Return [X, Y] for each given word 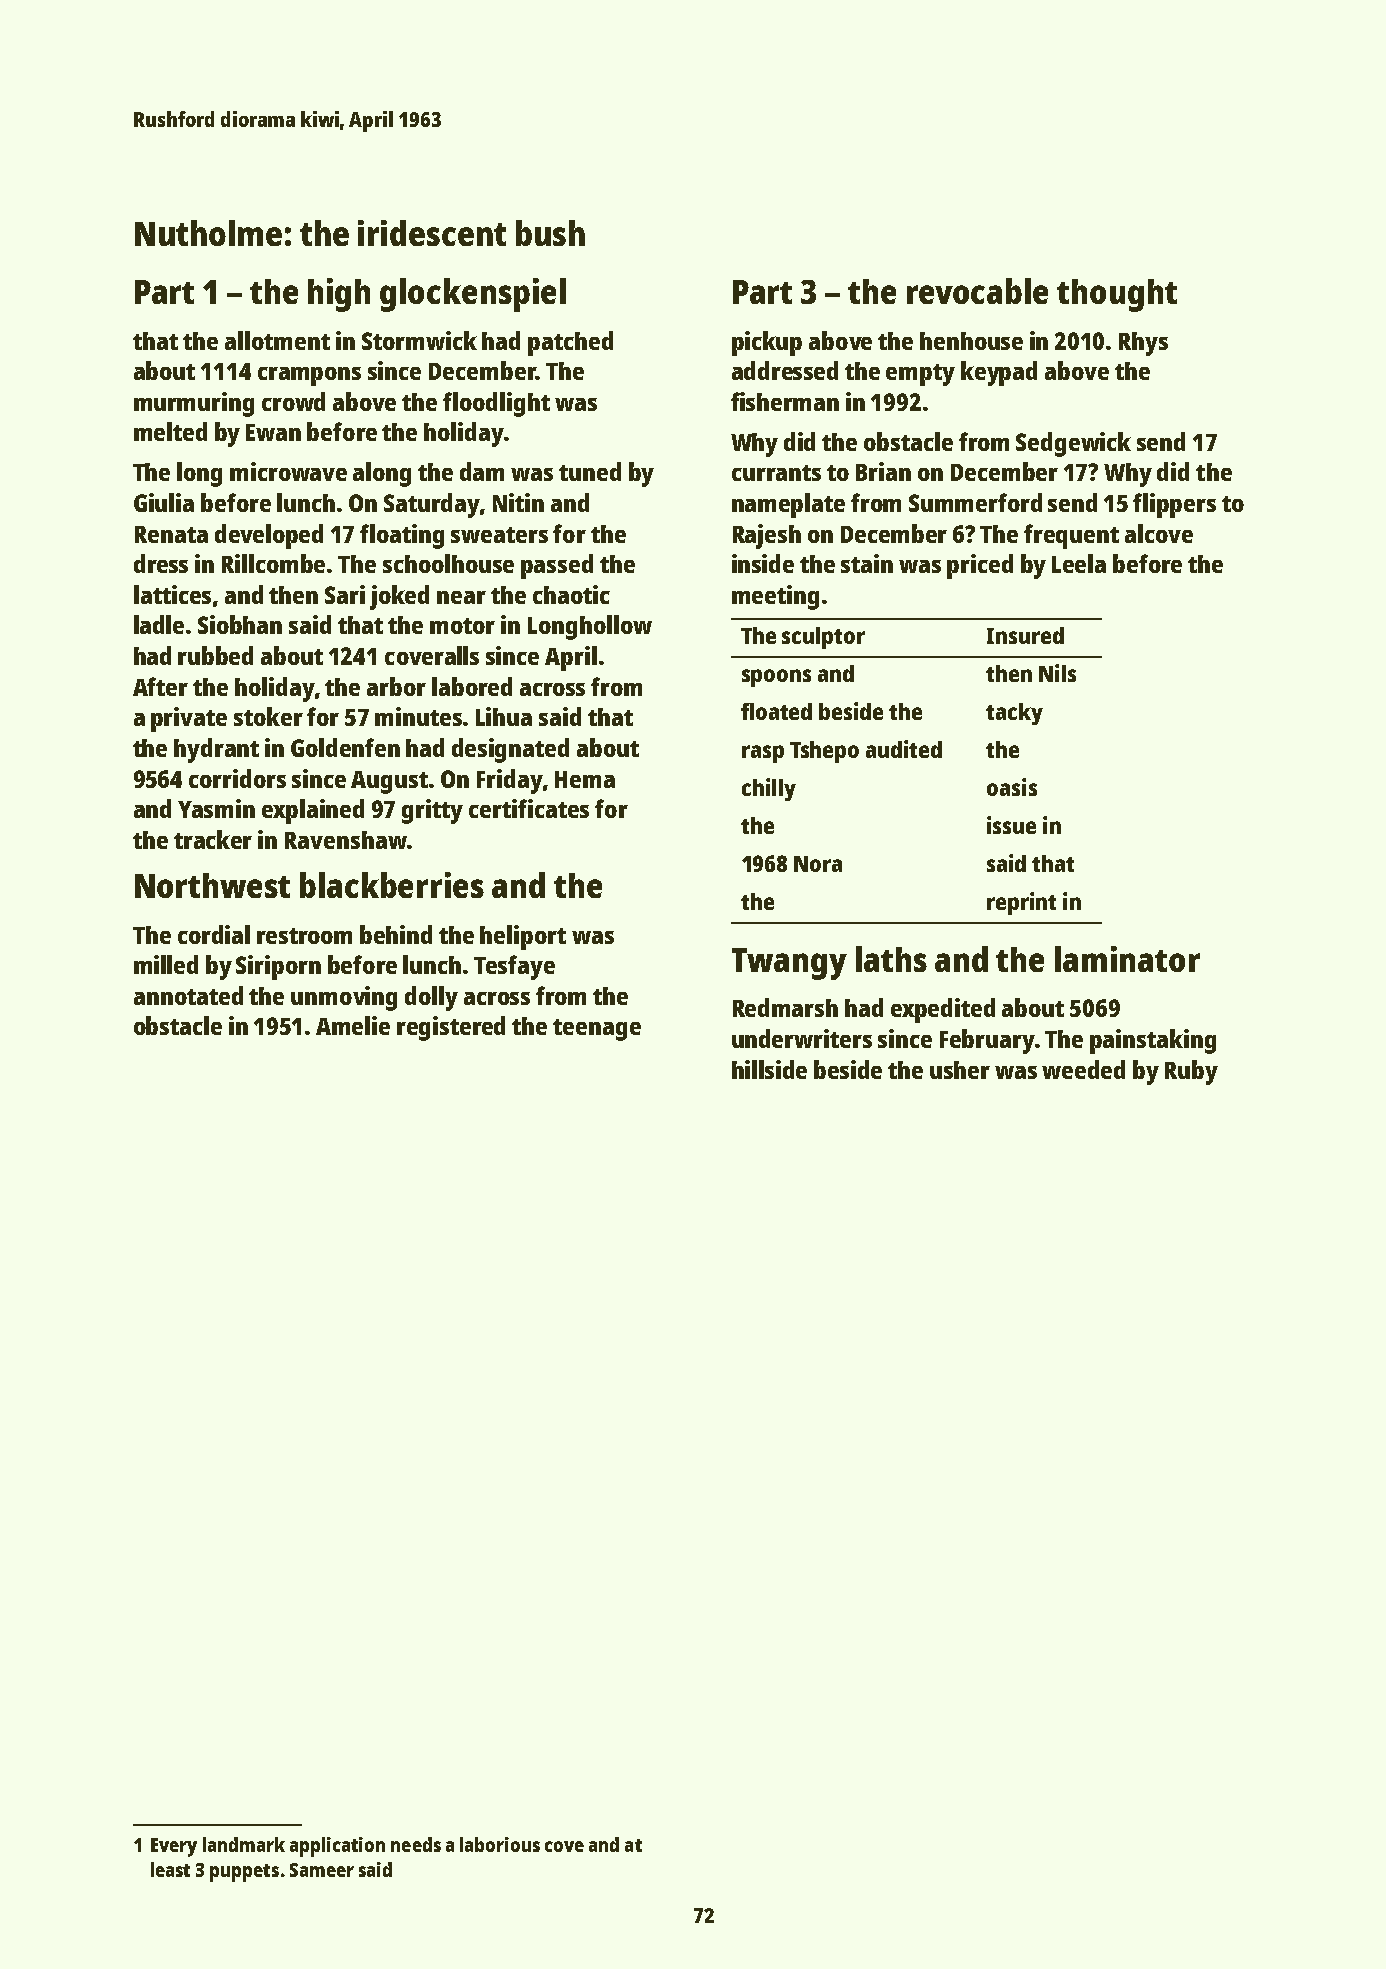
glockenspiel [473, 295]
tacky [1014, 714]
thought [1117, 295]
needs [416, 1844]
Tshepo [824, 752]
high [339, 295]
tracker [213, 839]
